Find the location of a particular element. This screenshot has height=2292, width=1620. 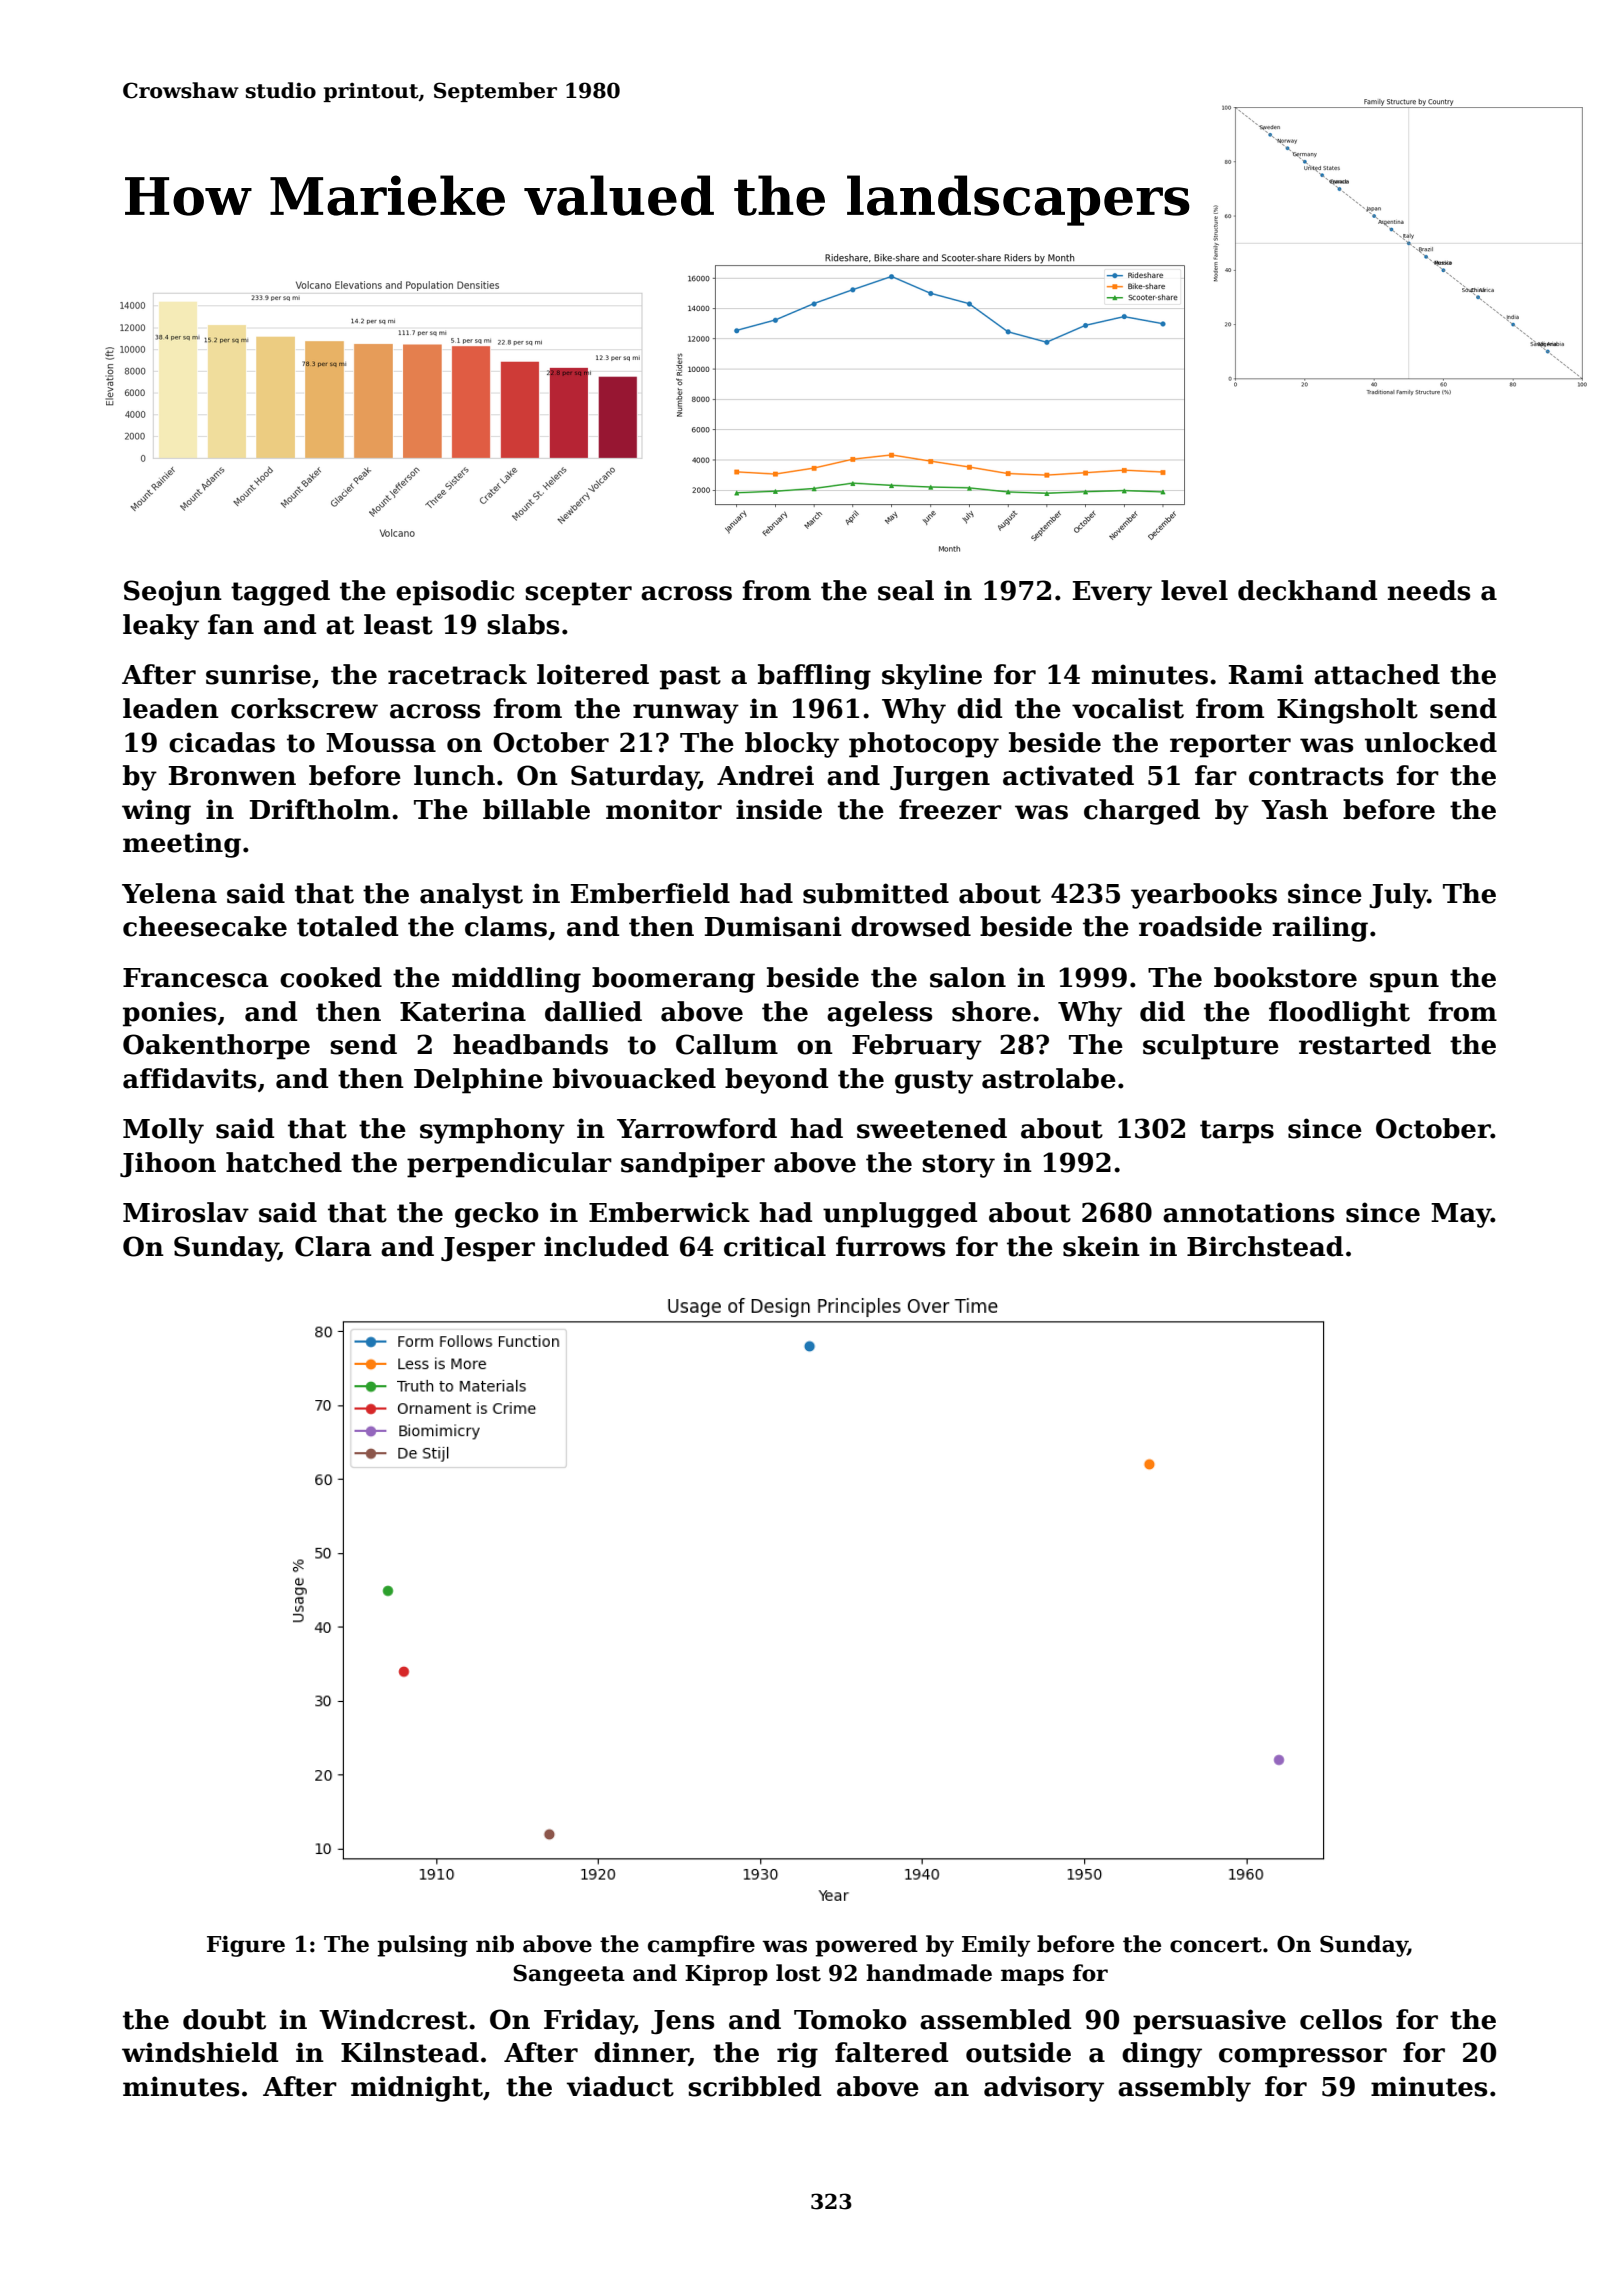

concert is located at coordinates (1216, 1945).
